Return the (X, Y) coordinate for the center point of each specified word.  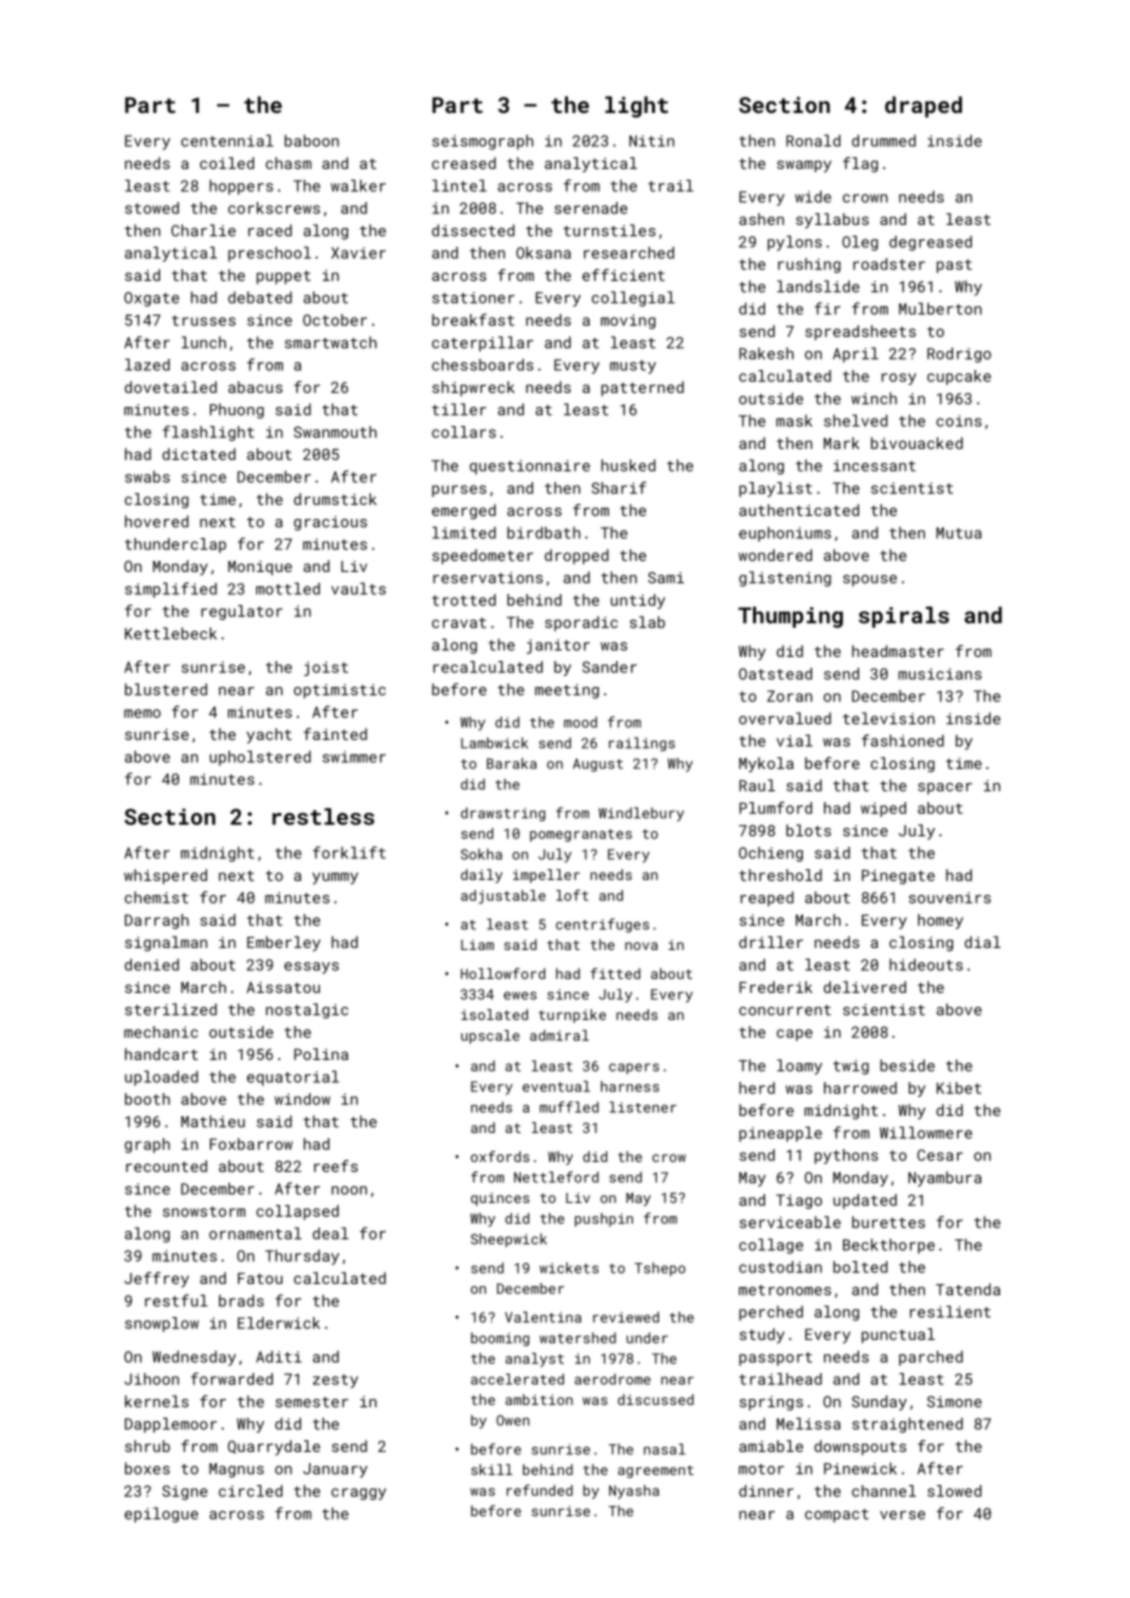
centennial (227, 141)
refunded (540, 1490)
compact (837, 1516)
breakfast (473, 319)
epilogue (161, 1515)
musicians (940, 674)
